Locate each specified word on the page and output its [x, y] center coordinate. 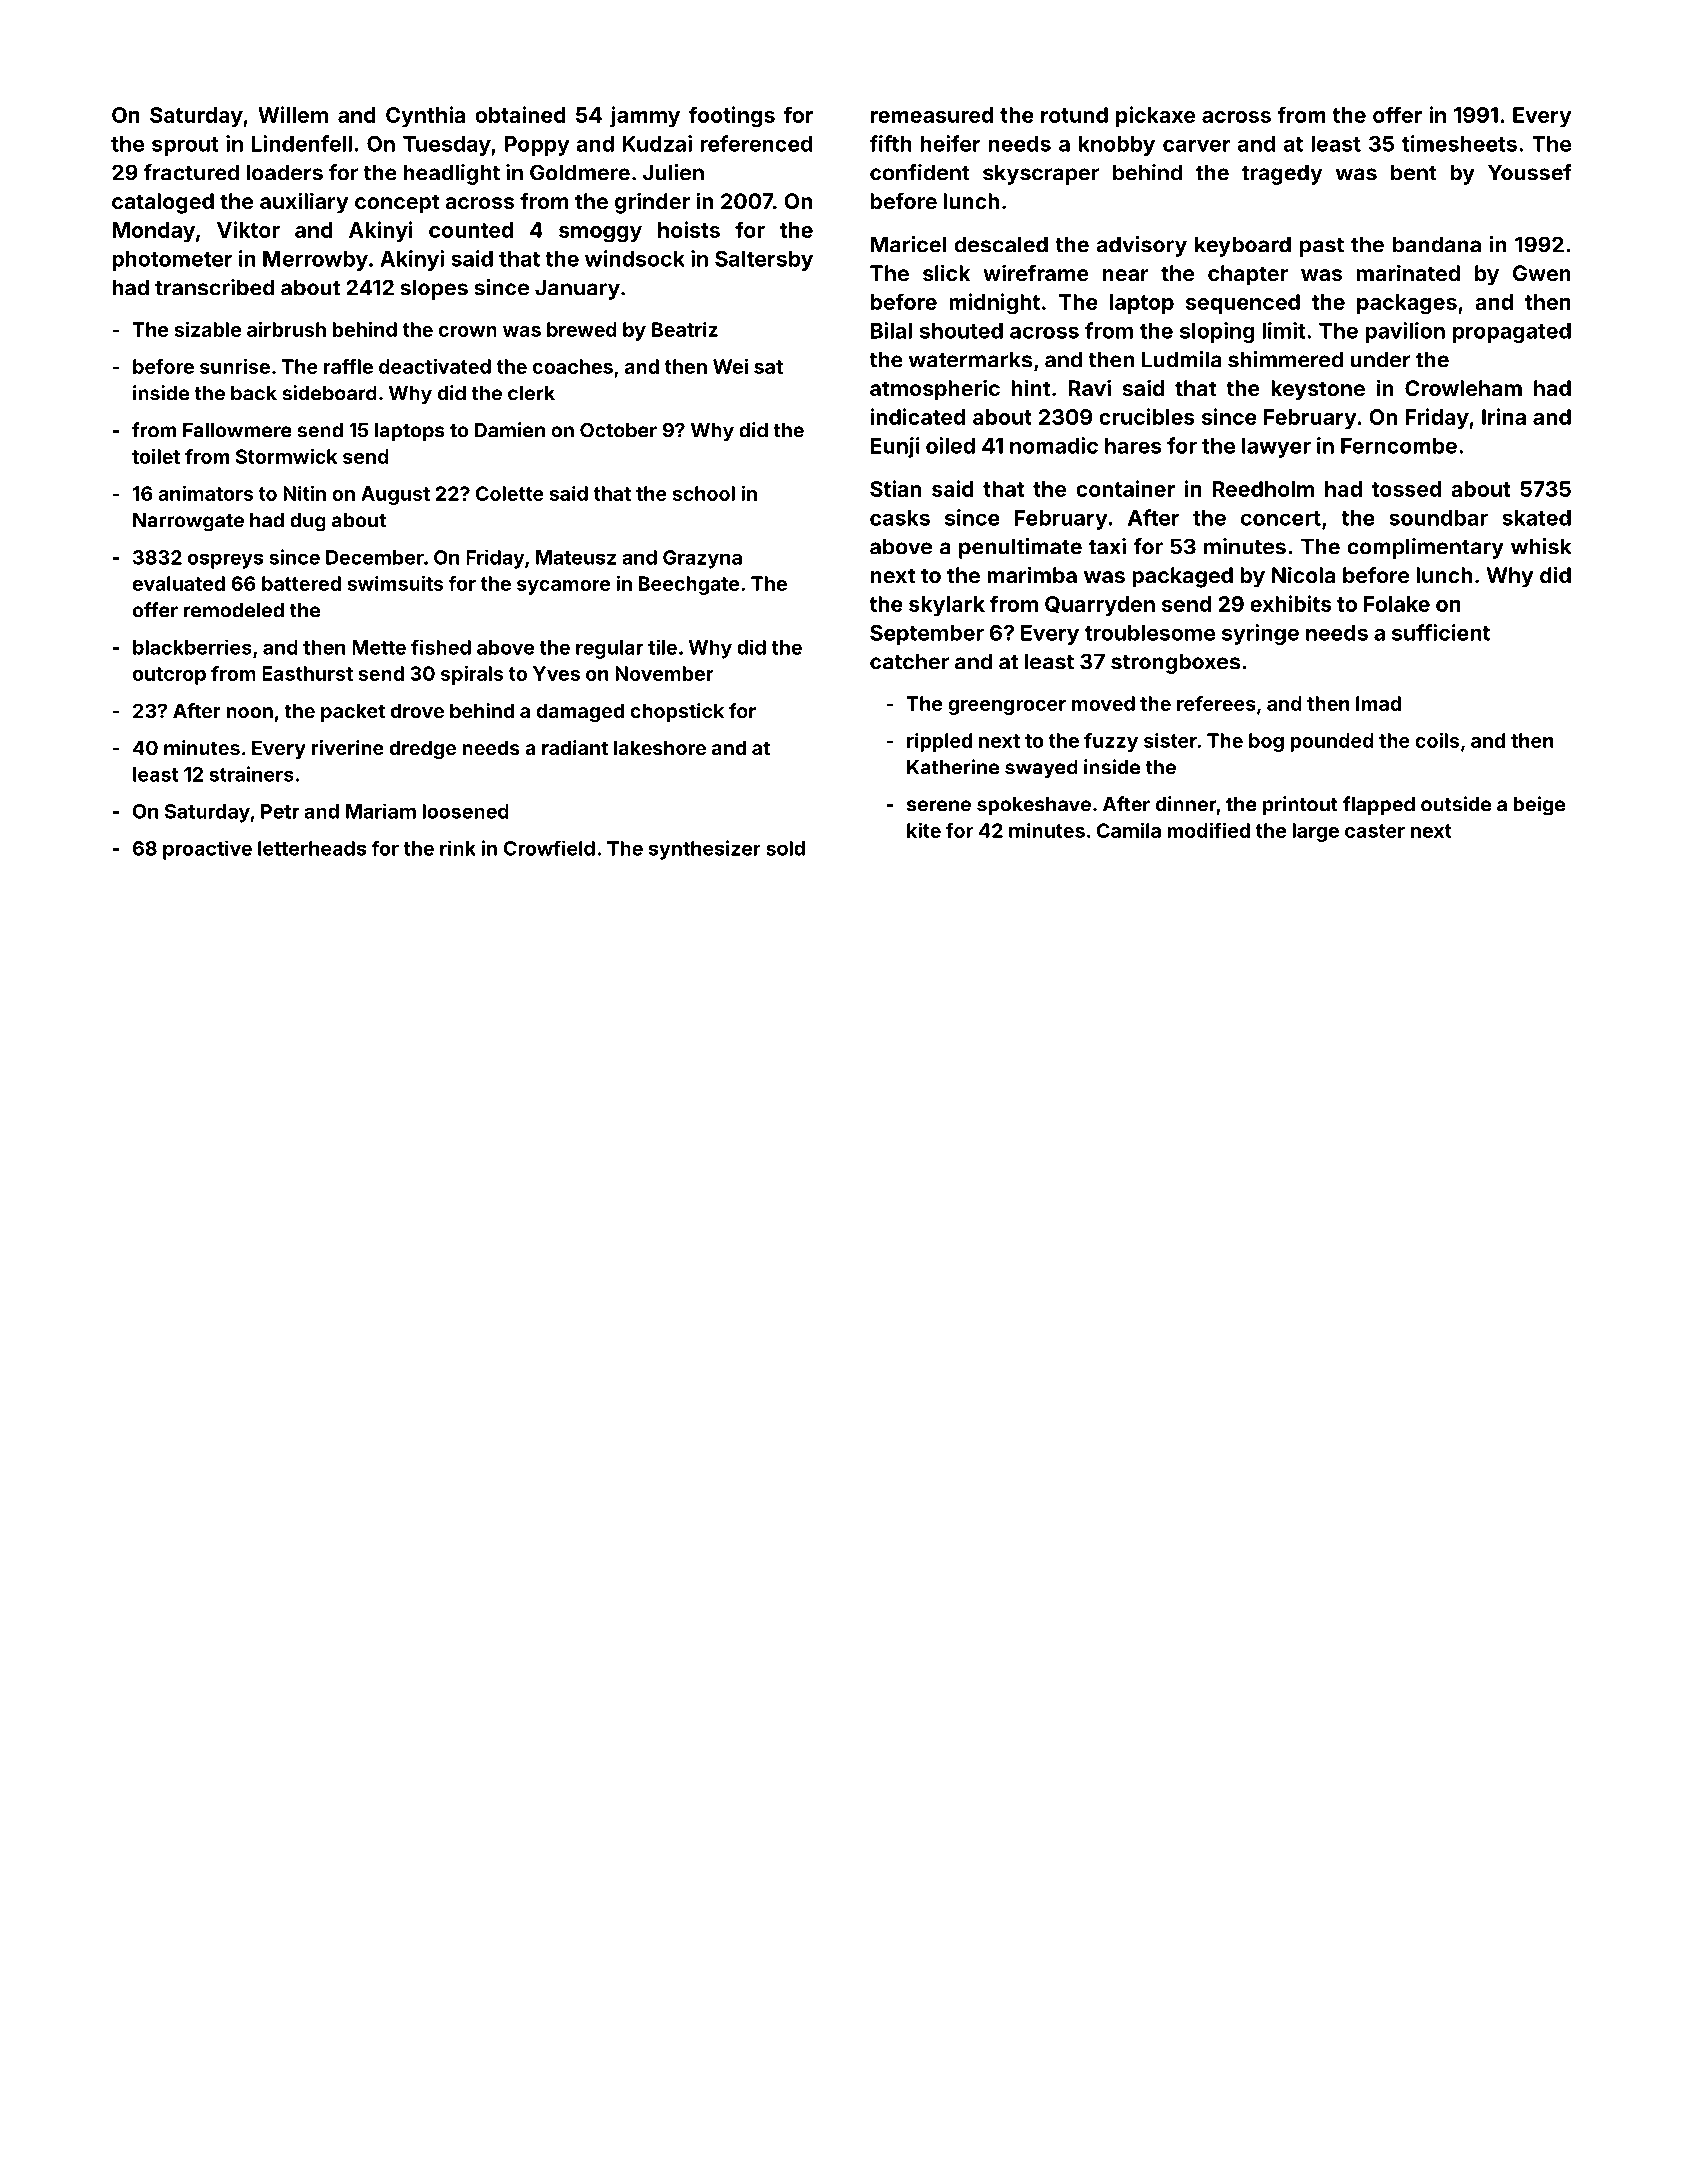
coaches [573, 366]
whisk [1541, 546]
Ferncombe [1399, 446]
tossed [1406, 489]
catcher [909, 661]
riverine [348, 747]
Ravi [1090, 387]
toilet [156, 456]
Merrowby [315, 261]
